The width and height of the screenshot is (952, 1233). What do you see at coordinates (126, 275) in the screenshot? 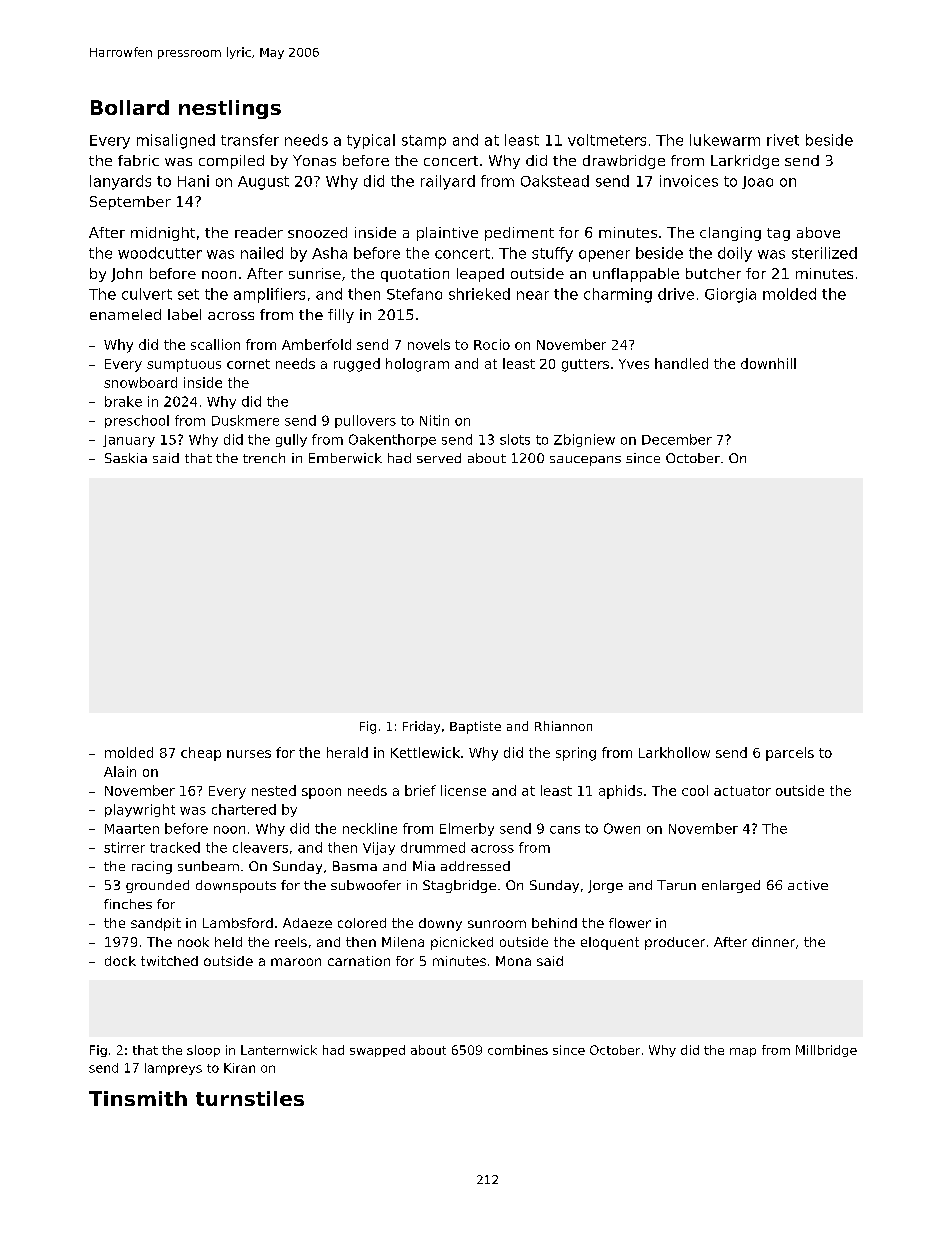
I see `John` at bounding box center [126, 275].
